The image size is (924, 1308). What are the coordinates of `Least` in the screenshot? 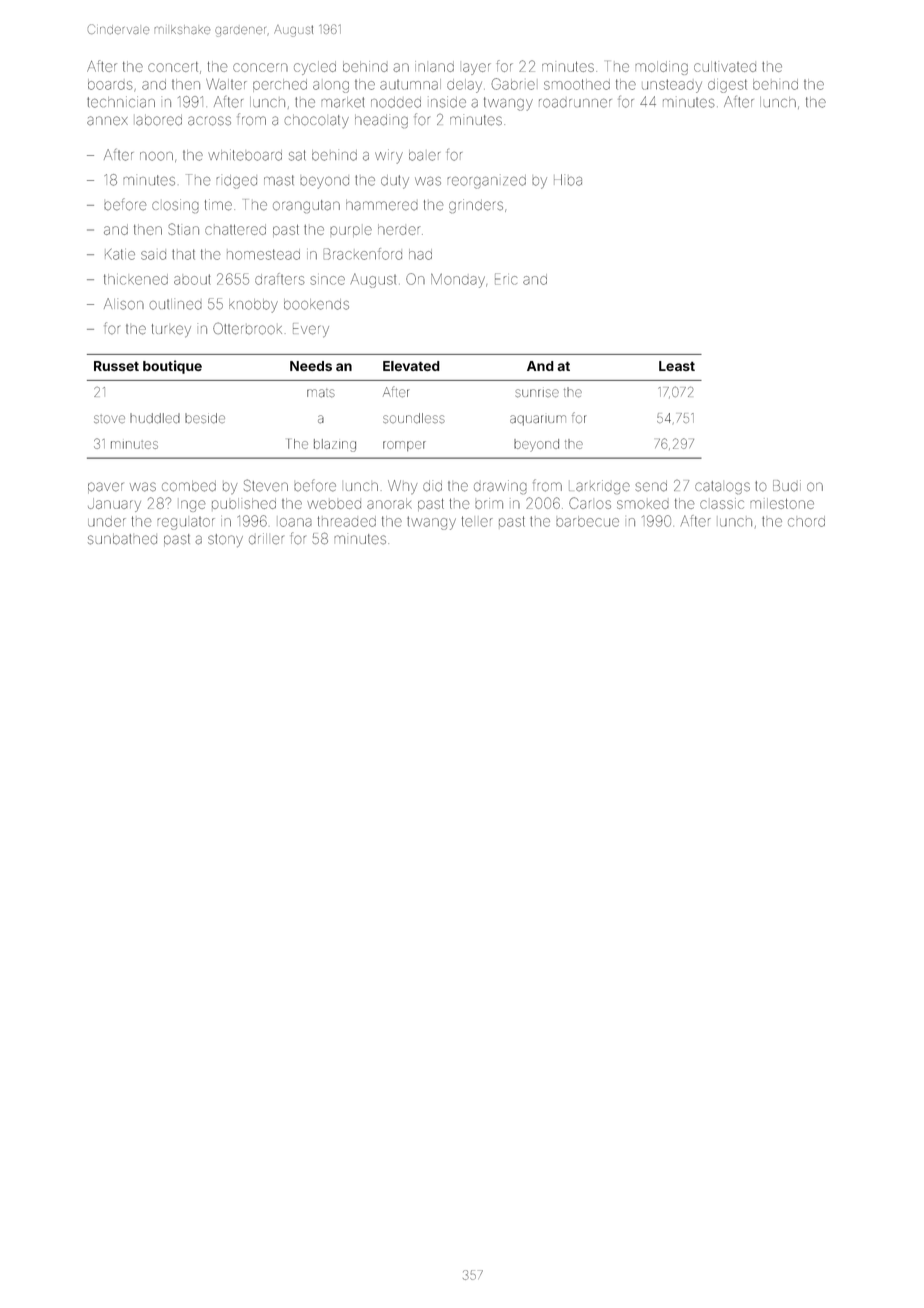 It's located at (677, 366).
